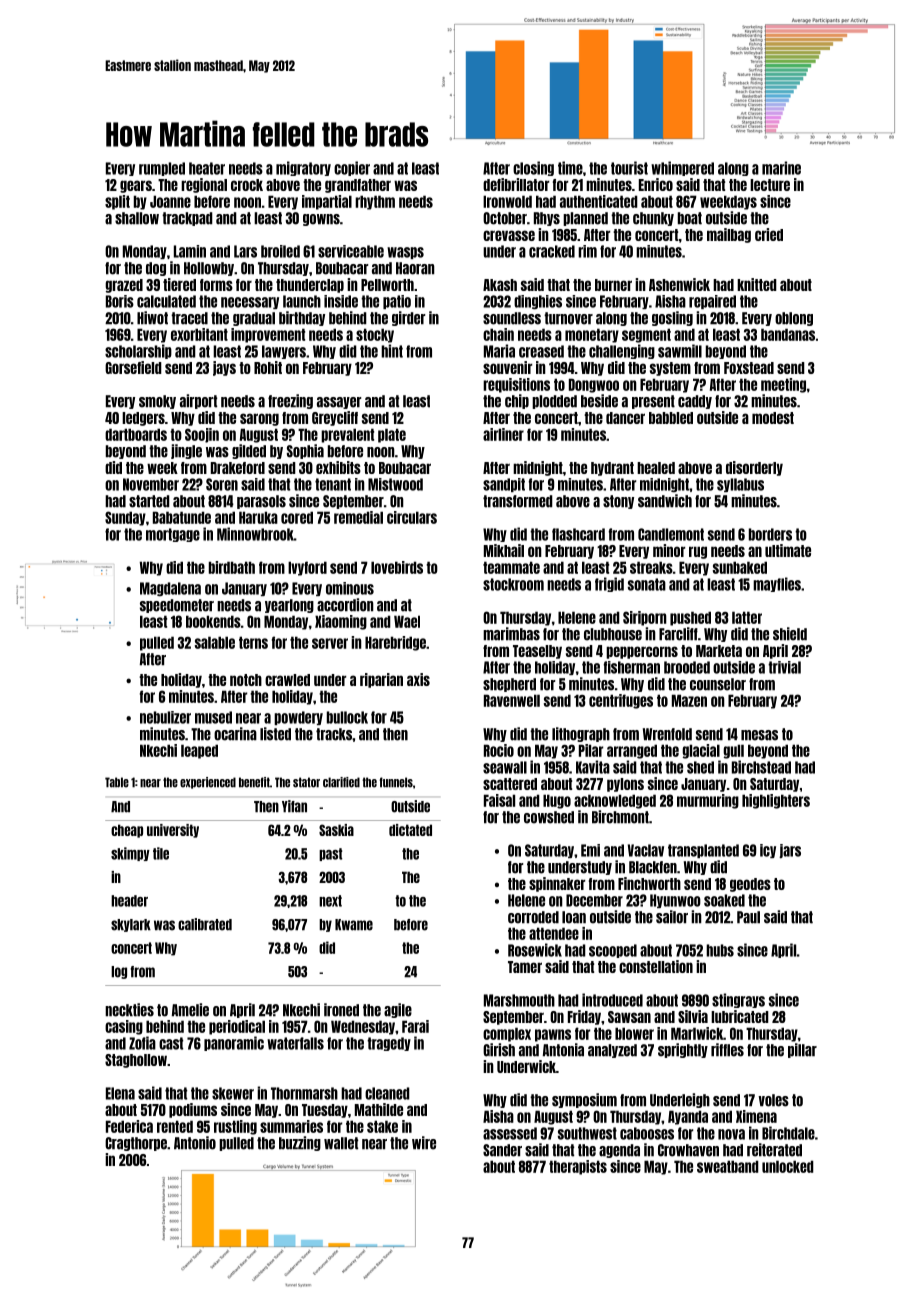 This image has width=924, height=1308. Describe the element at coordinates (729, 235) in the image. I see `mailbag` at that location.
